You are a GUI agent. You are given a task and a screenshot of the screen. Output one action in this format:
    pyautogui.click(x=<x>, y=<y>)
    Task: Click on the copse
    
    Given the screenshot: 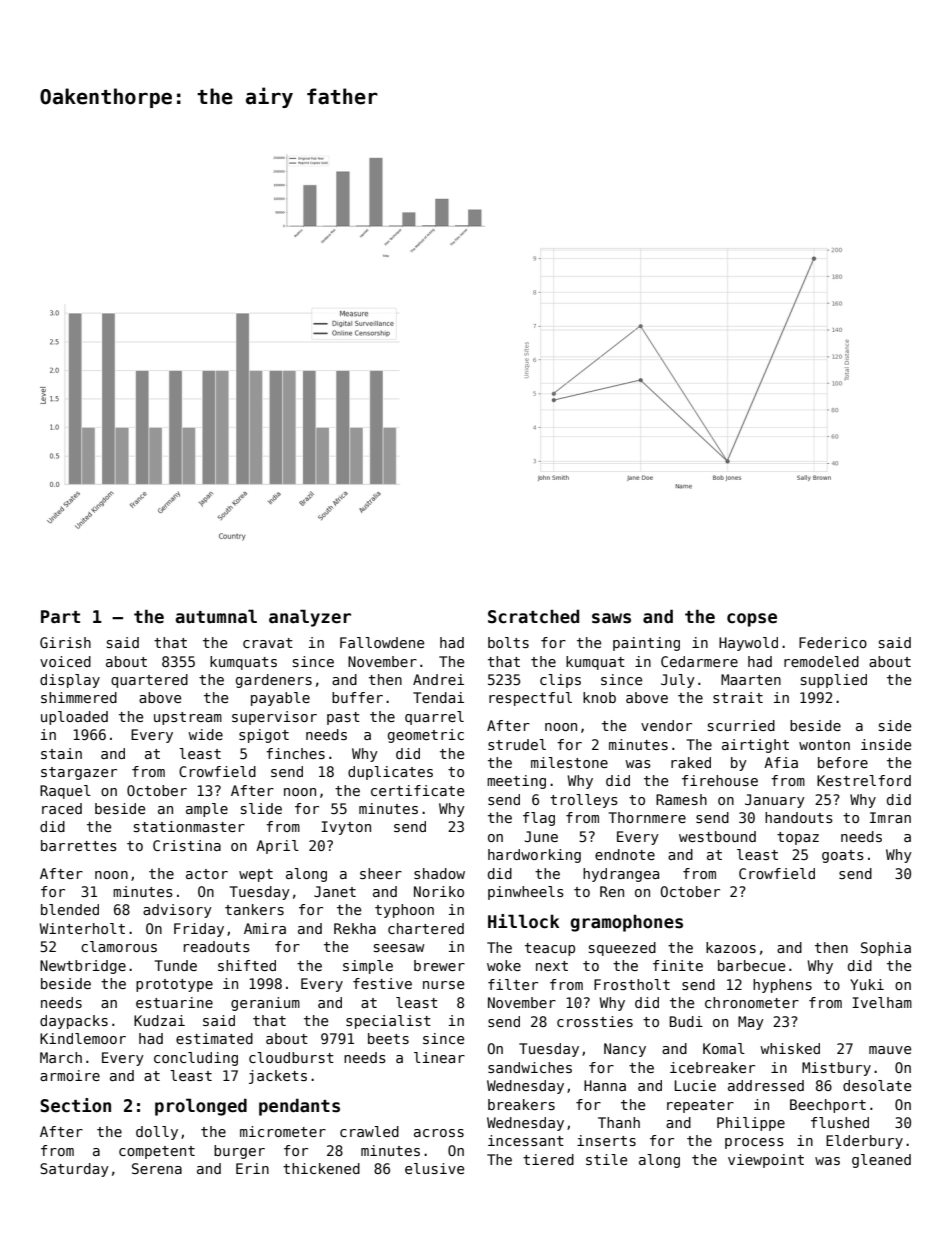 What is the action you would take?
    pyautogui.click(x=752, y=620)
